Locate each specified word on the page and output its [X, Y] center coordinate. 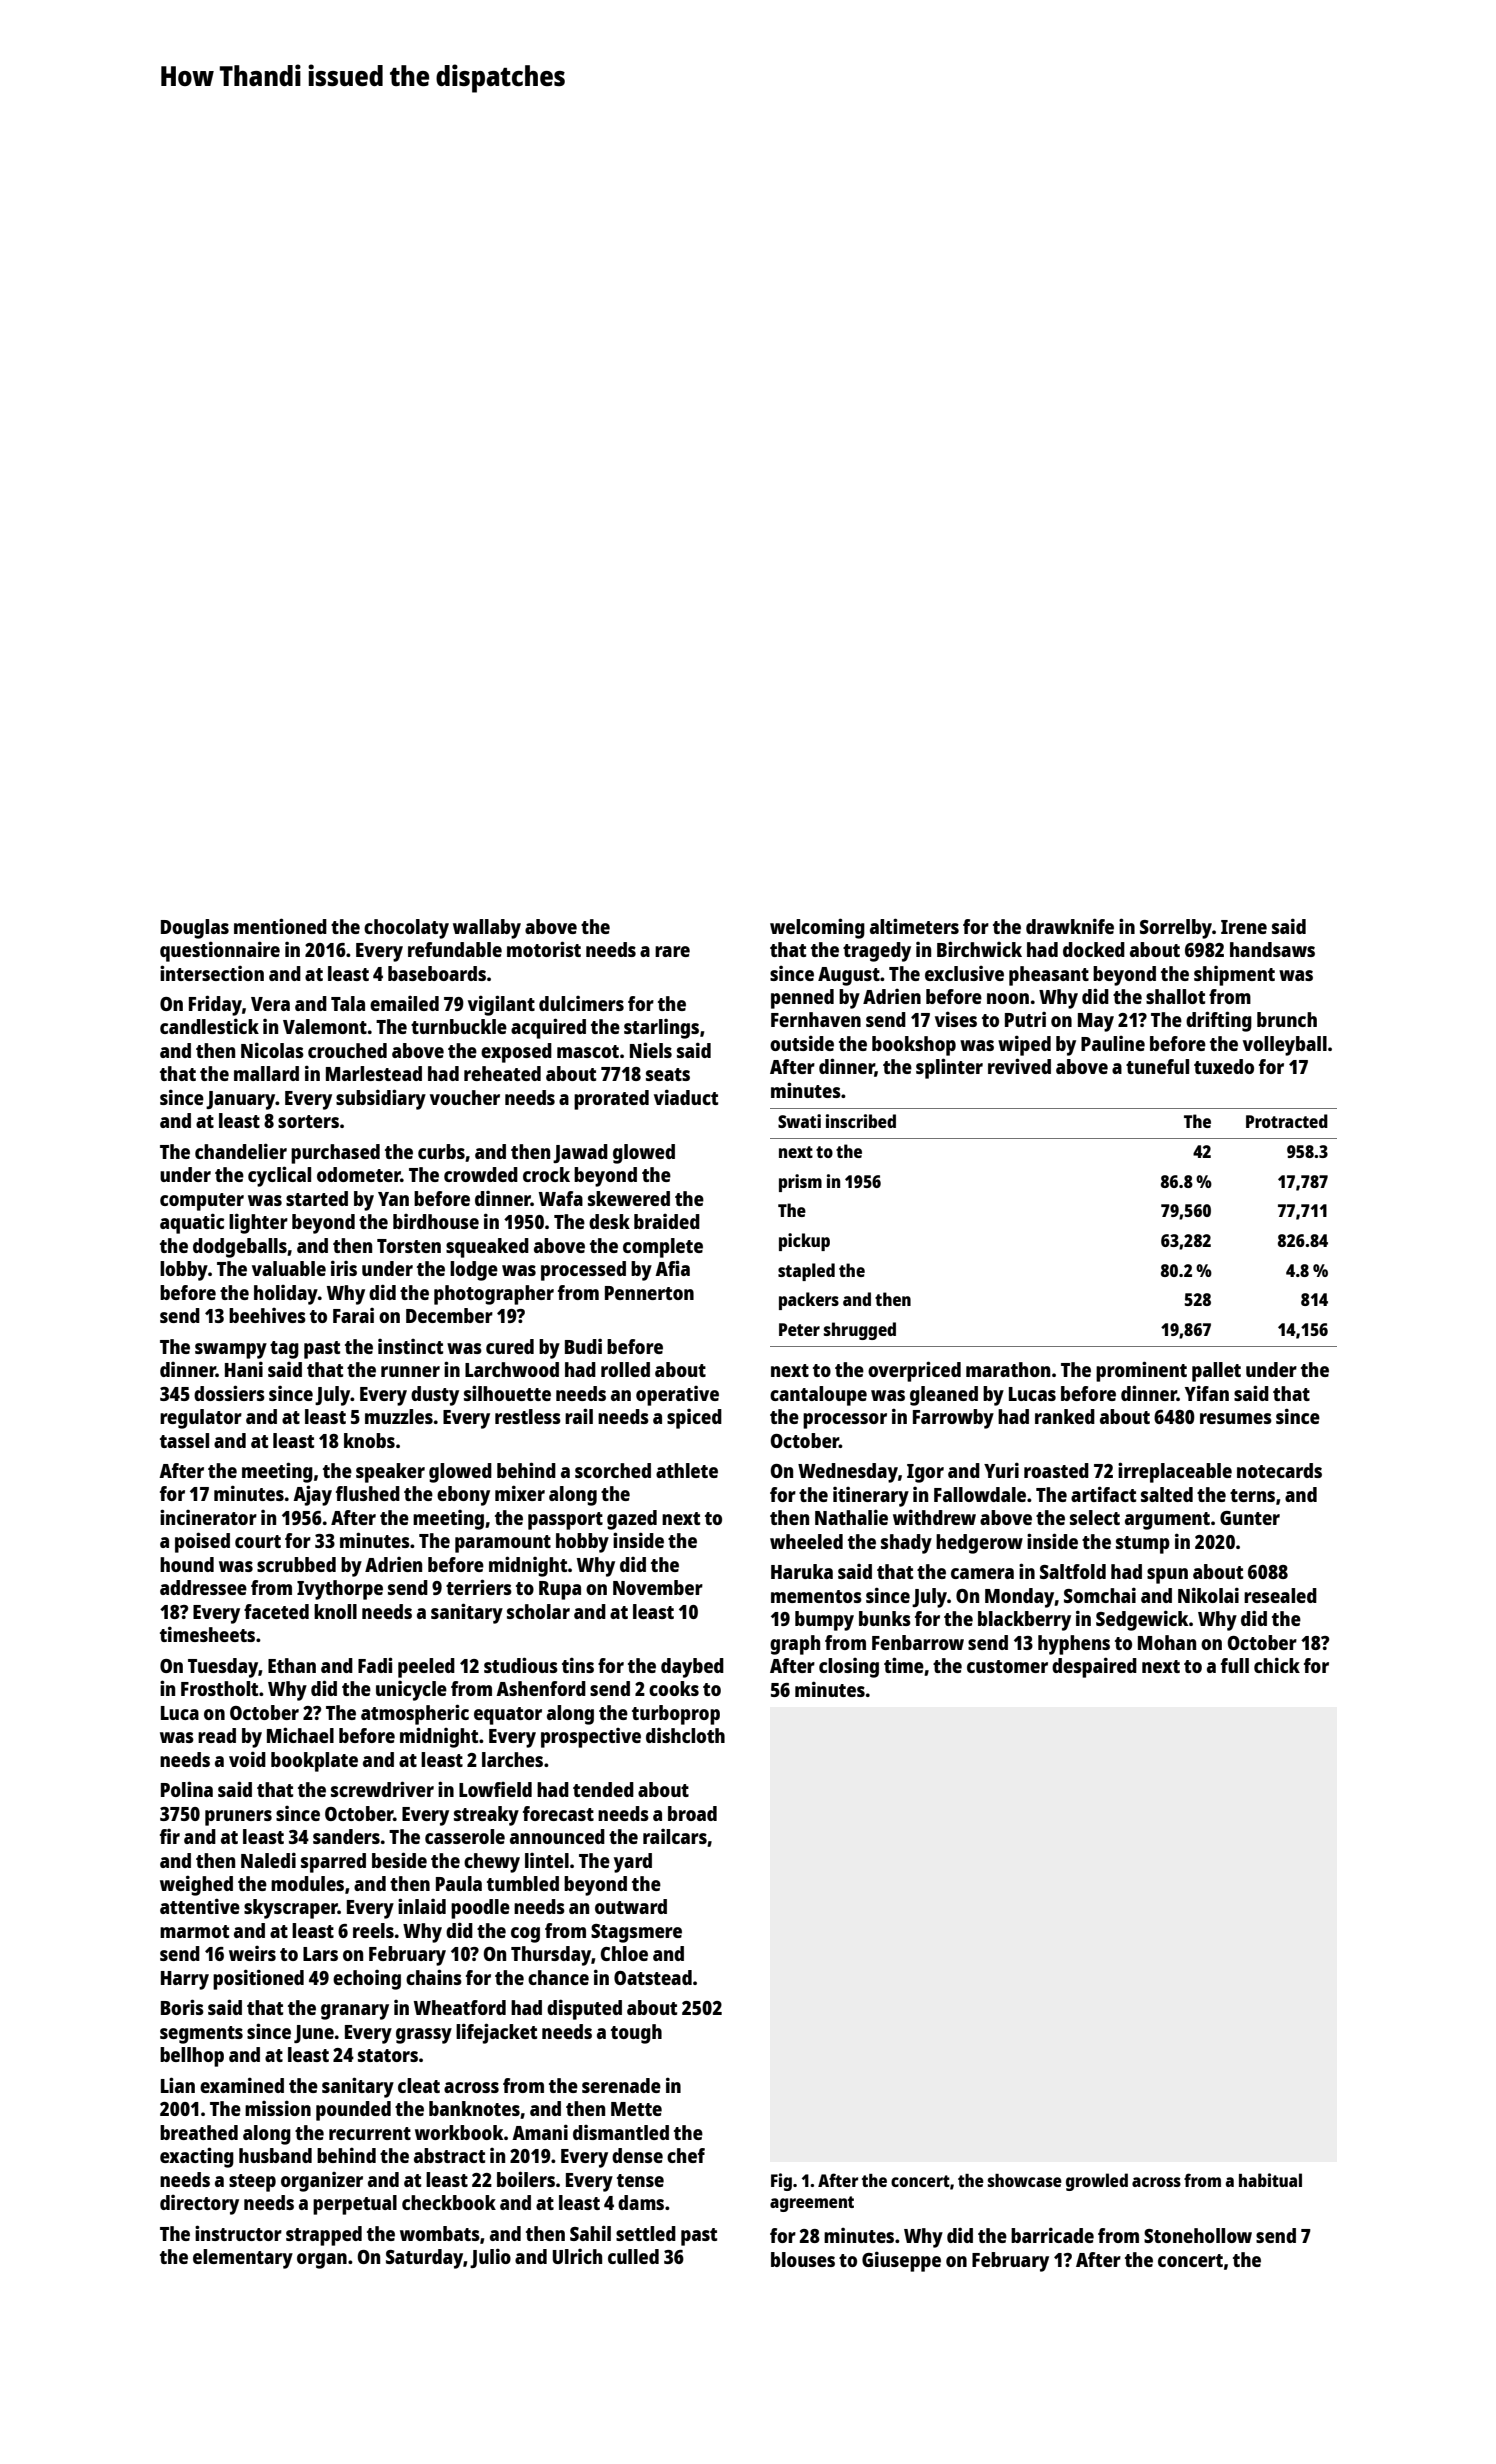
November [658, 1587]
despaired [1094, 1667]
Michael [300, 1735]
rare [672, 951]
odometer [359, 1174]
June [314, 2034]
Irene [1244, 927]
